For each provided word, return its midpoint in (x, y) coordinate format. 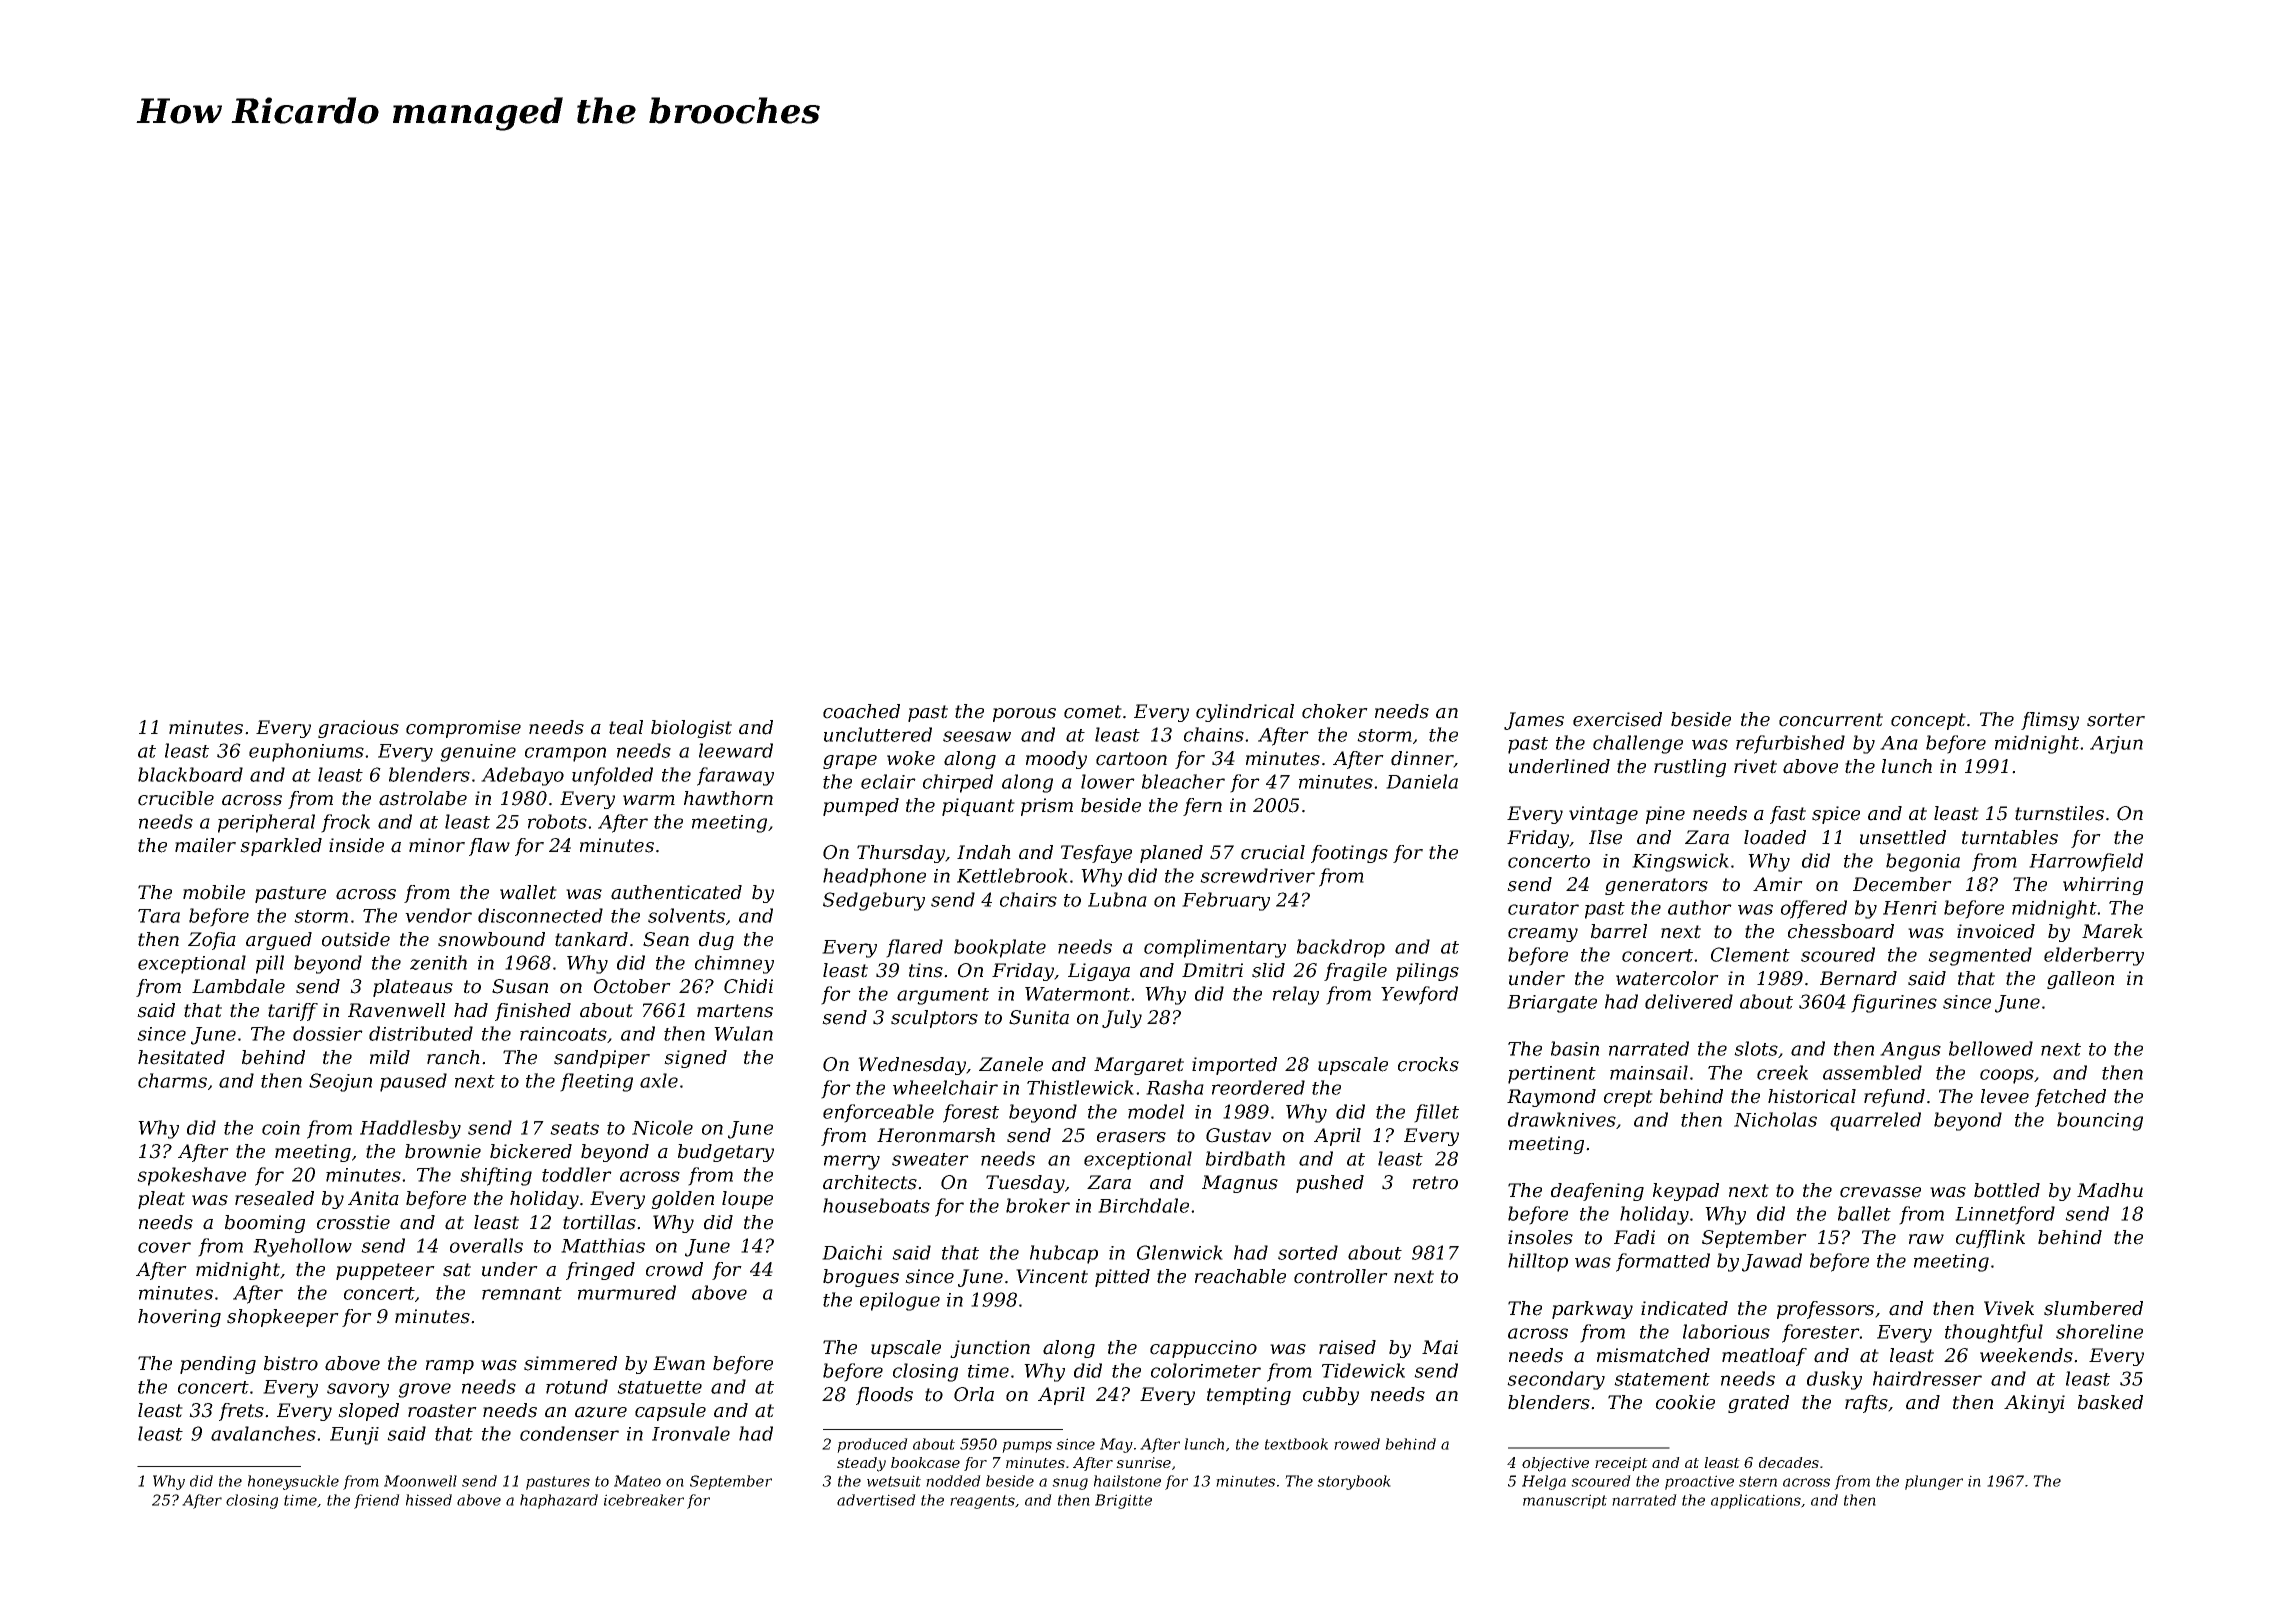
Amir (1778, 884)
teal (626, 727)
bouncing (2100, 1121)
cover (164, 1247)
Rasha (1175, 1087)
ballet (1864, 1213)
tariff (293, 1012)
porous (1024, 715)
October (632, 986)
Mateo (637, 1481)
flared (914, 948)
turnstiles (2059, 813)
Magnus (1240, 1184)
